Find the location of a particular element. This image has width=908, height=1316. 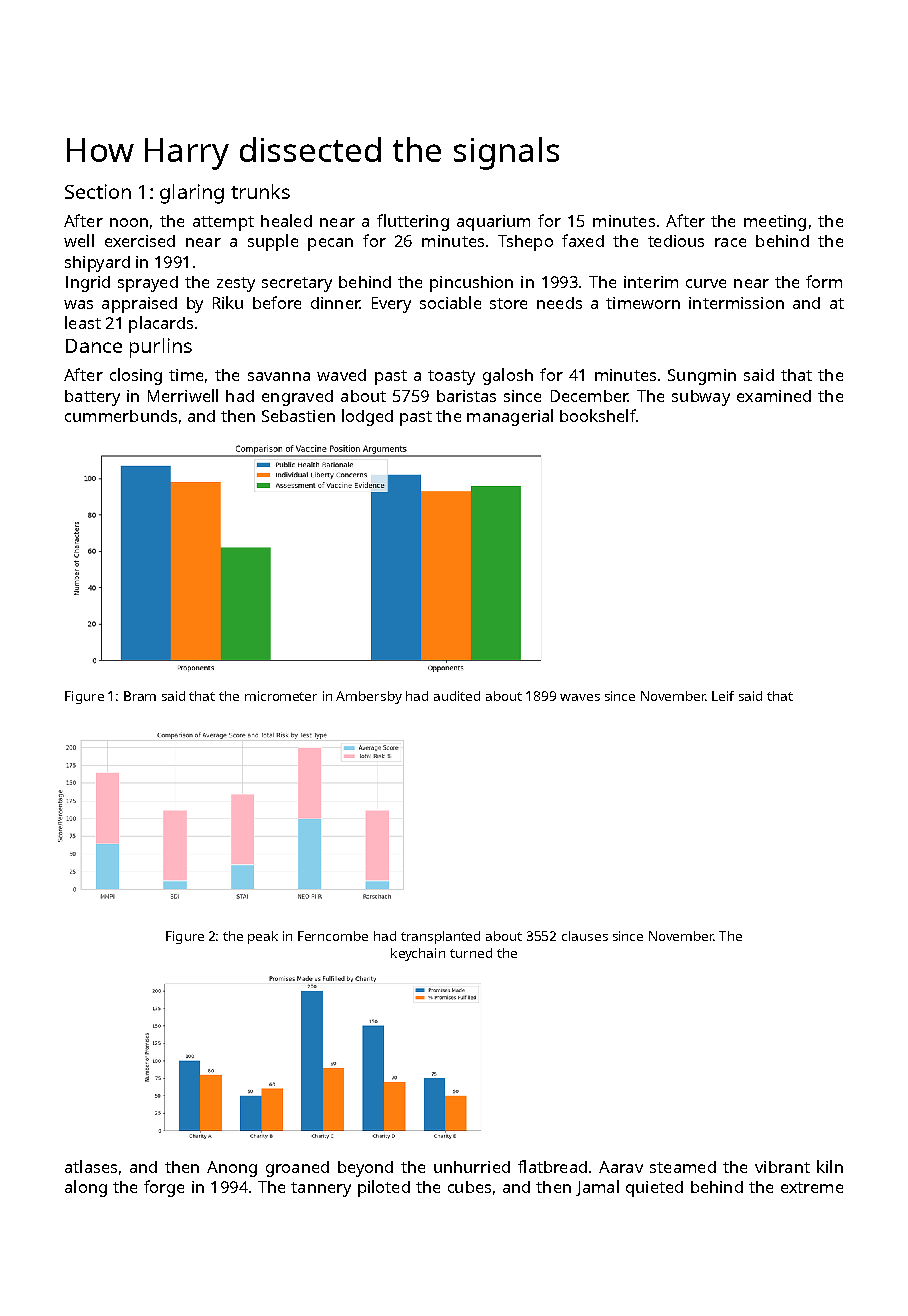

beyond is located at coordinates (365, 1169).
